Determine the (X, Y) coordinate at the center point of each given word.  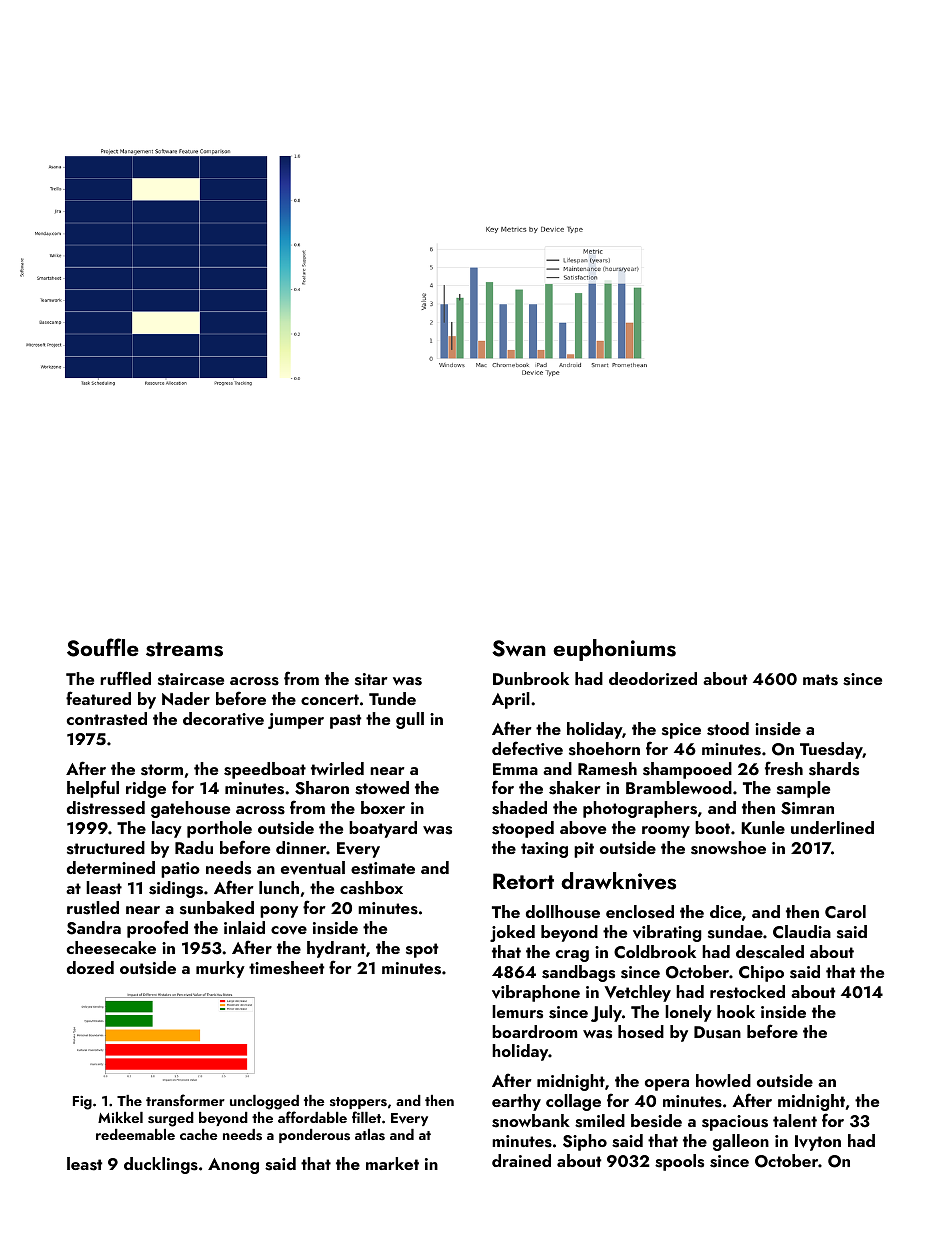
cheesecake (111, 948)
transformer (185, 1100)
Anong (233, 1166)
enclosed (640, 912)
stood (728, 729)
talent (795, 1120)
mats (820, 680)
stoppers (358, 1103)
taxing (544, 850)
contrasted (107, 719)
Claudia (802, 932)
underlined (832, 827)
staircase (191, 679)
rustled (93, 908)
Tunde (392, 698)
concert (330, 699)
